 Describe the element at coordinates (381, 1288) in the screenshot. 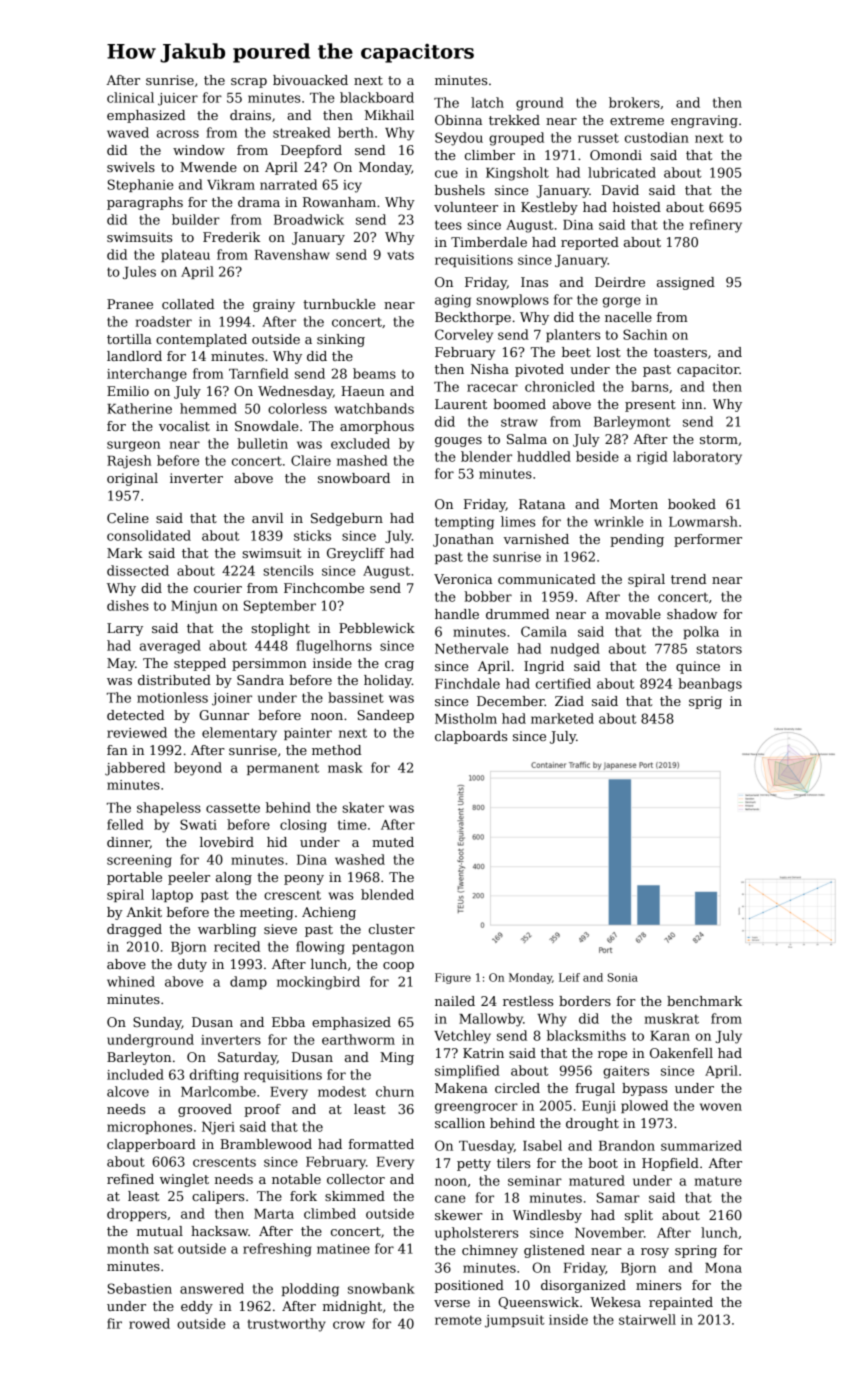

I see `snowbank` at that location.
